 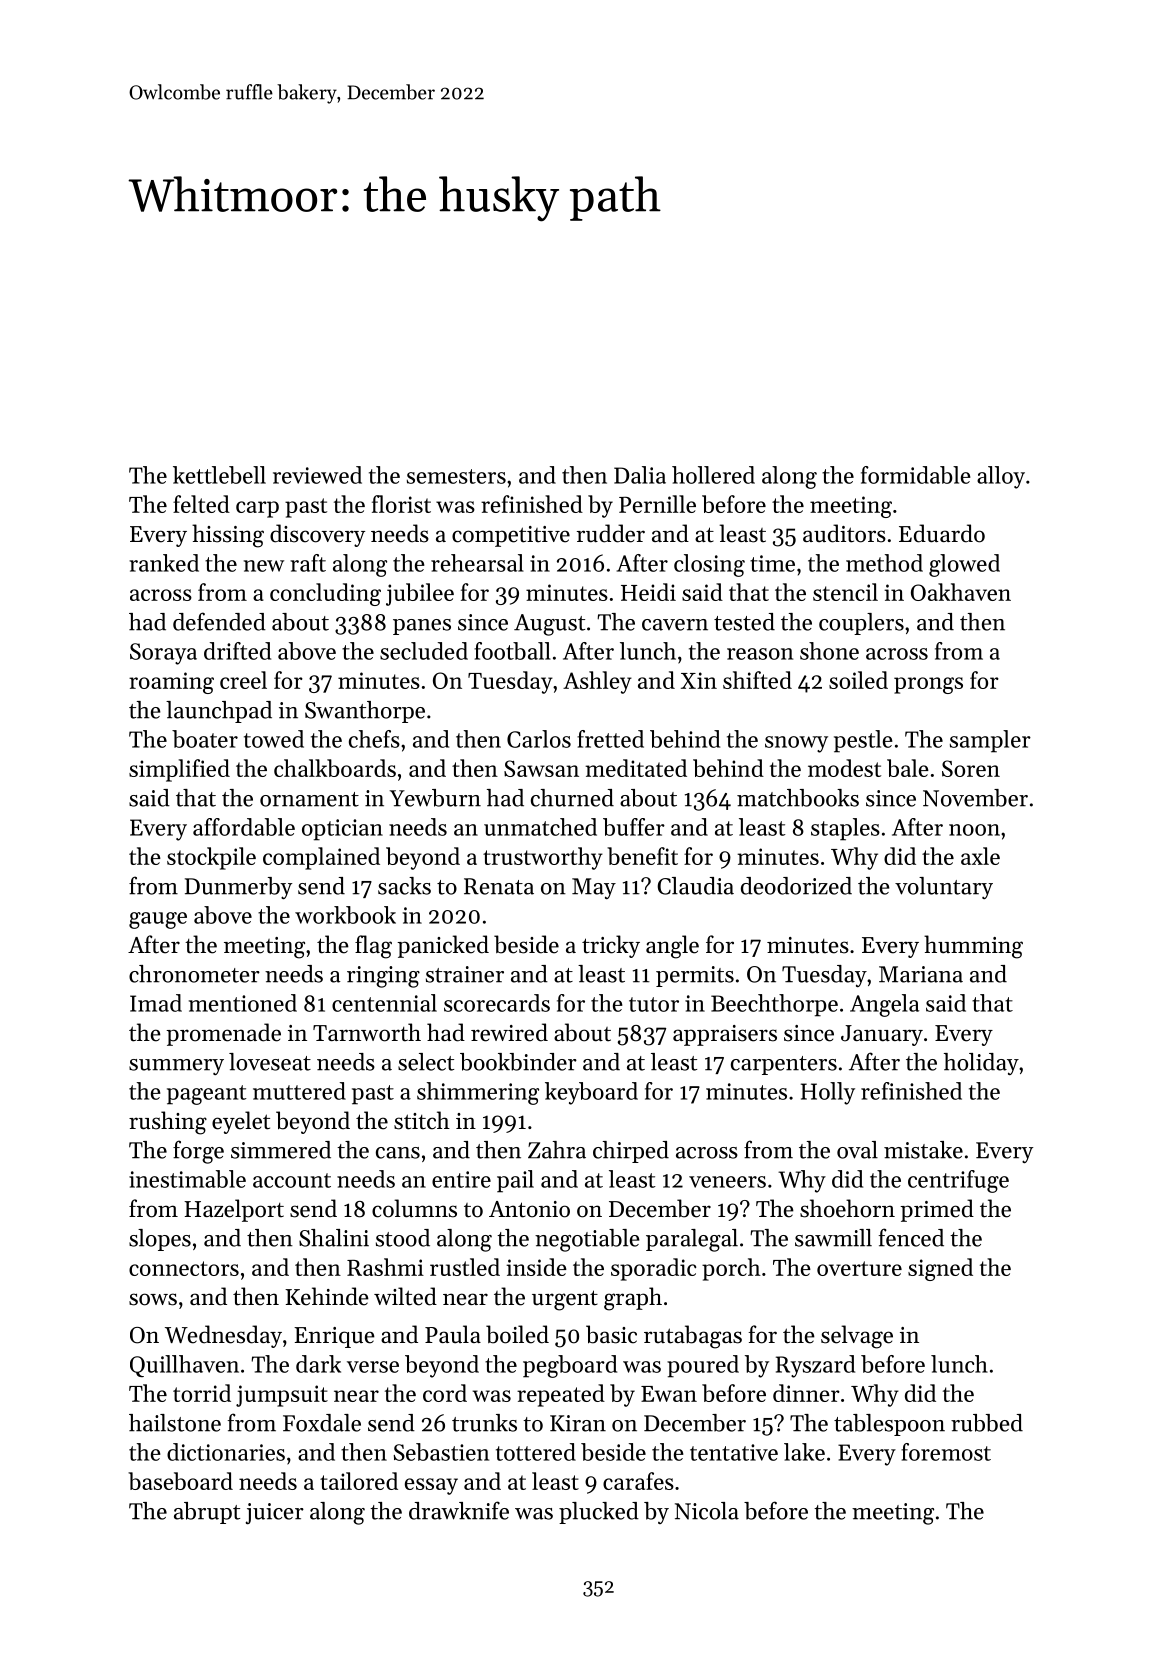 I want to click on Foxdale, so click(x=322, y=1423).
